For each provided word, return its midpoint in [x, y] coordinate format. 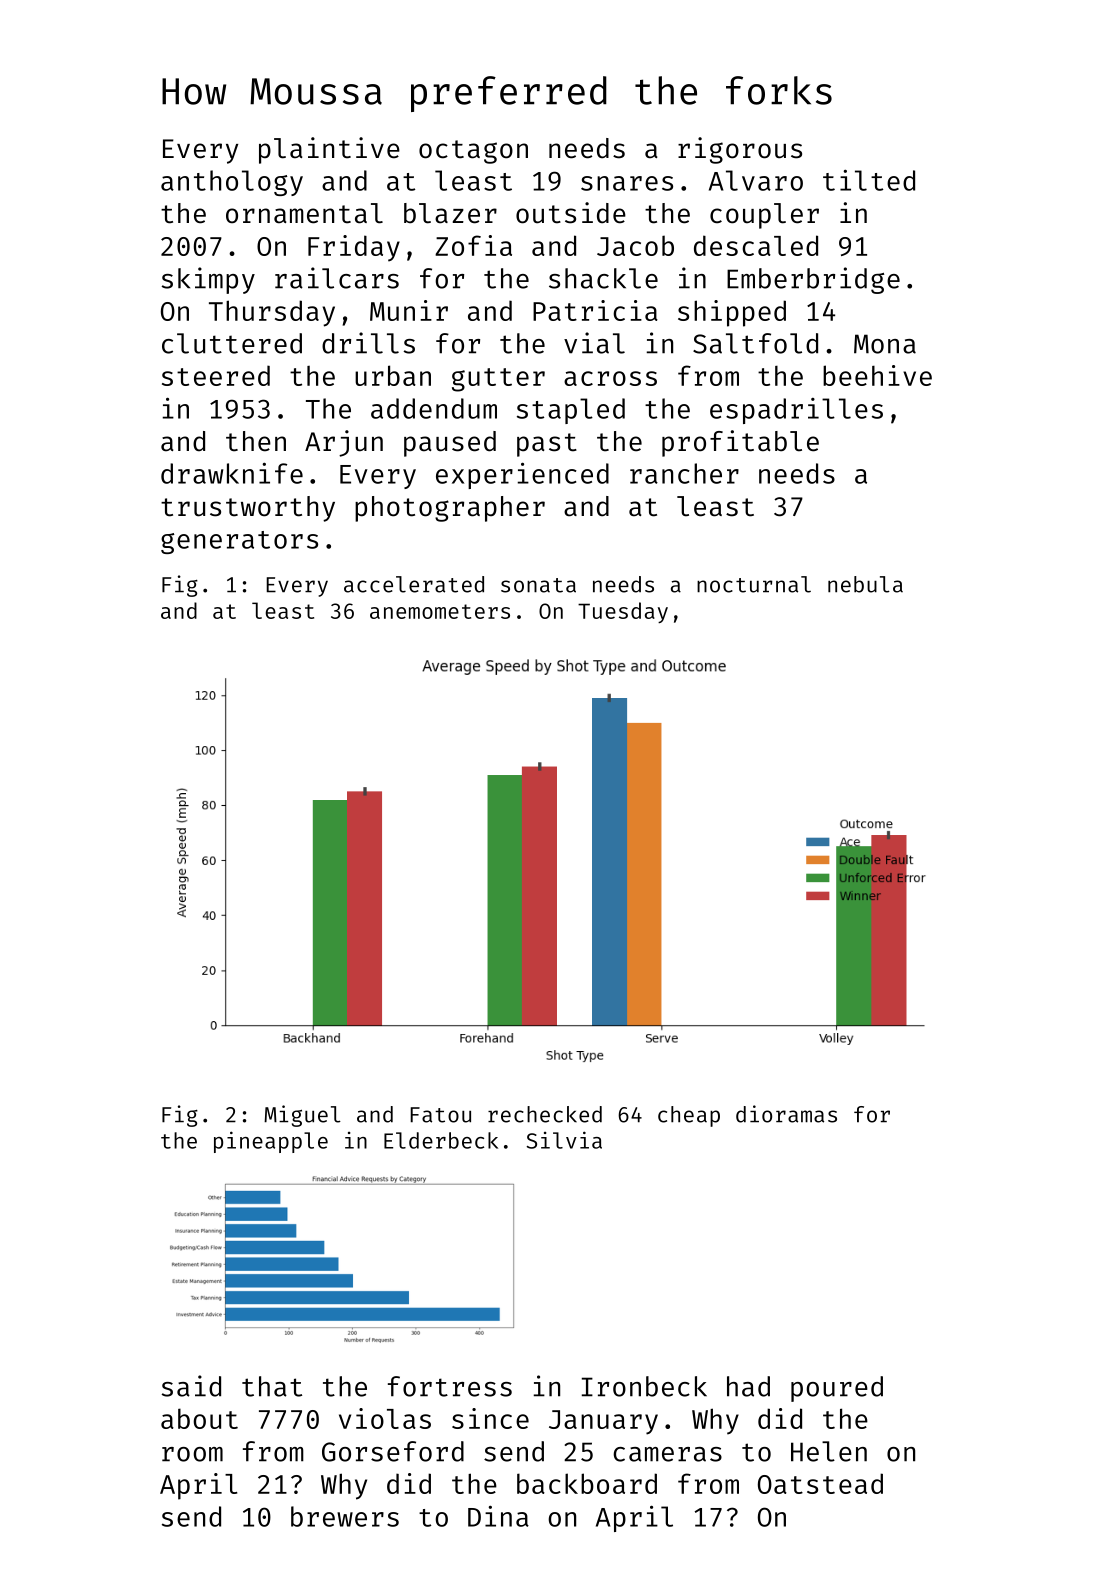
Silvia [564, 1140]
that [272, 1386]
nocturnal [754, 584]
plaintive [329, 150]
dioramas [786, 1114]
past [547, 445]
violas [385, 1418]
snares [627, 183]
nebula [865, 584]
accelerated [414, 584]
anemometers [440, 611]
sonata [538, 585]
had [748, 1386]
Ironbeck [644, 1386]
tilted [869, 180]
